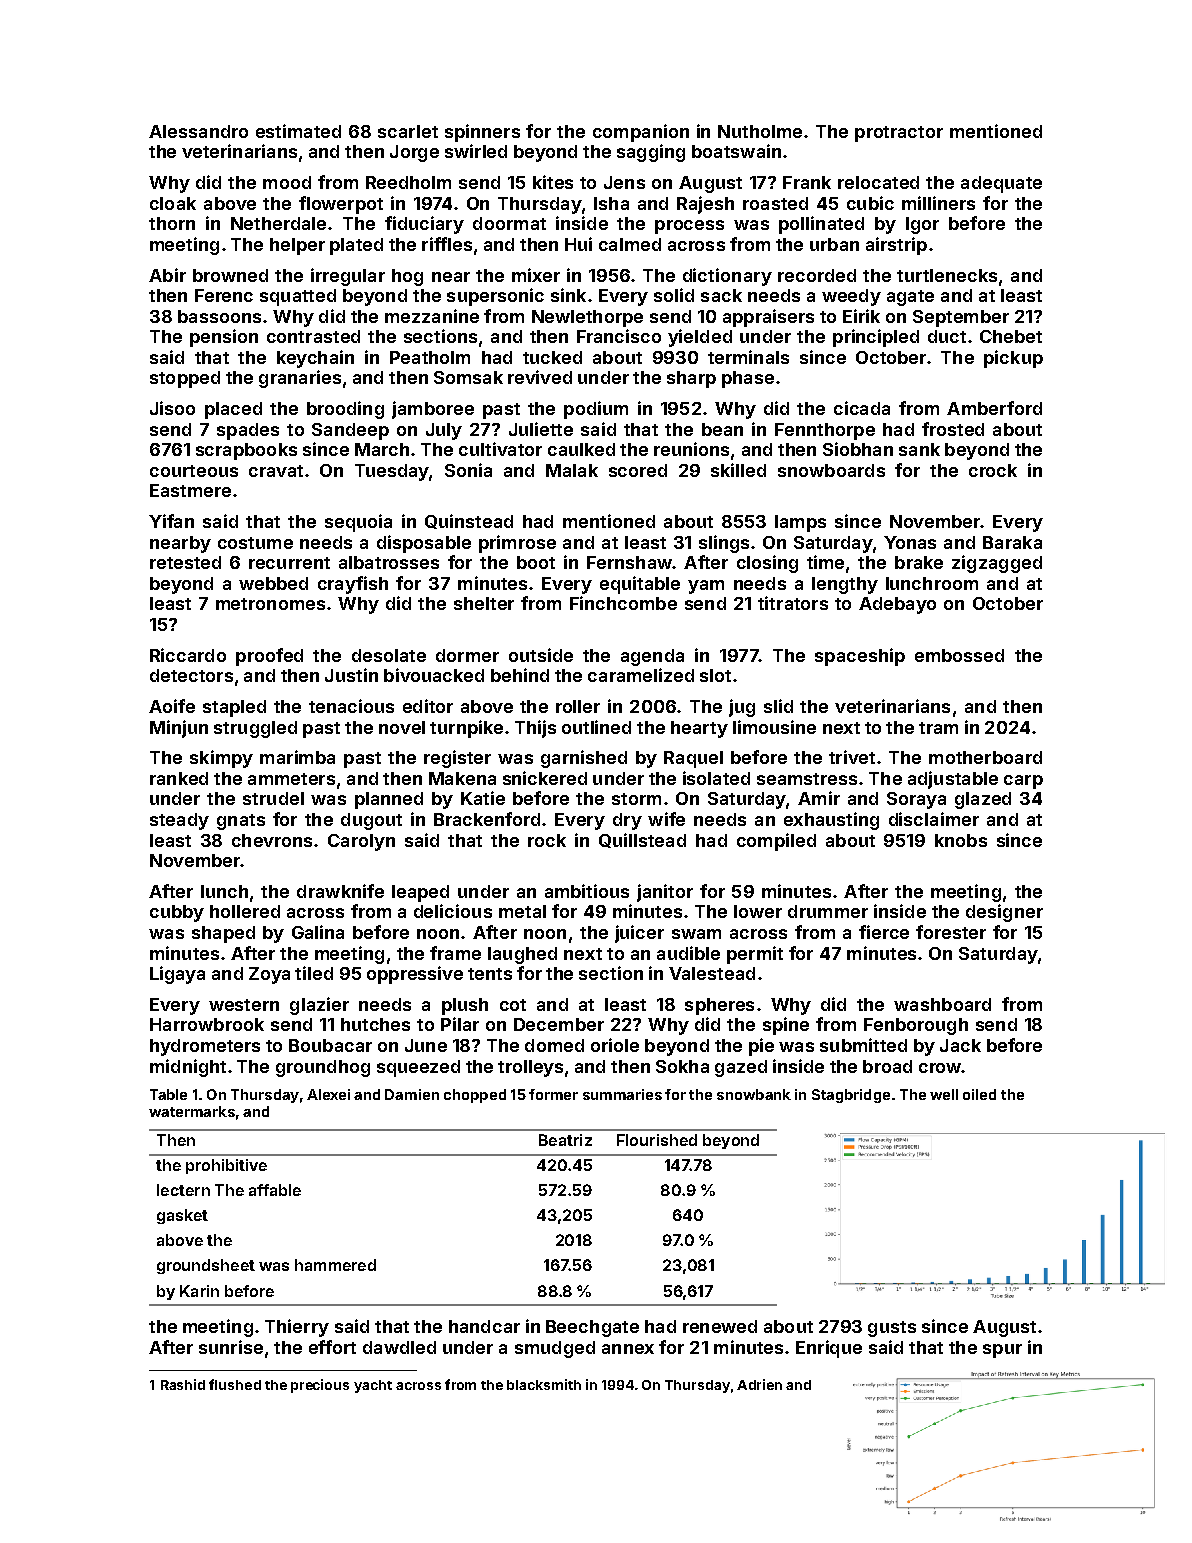 The width and height of the screenshot is (1192, 1543). Describe the element at coordinates (275, 1190) in the screenshot. I see `affable` at that location.
